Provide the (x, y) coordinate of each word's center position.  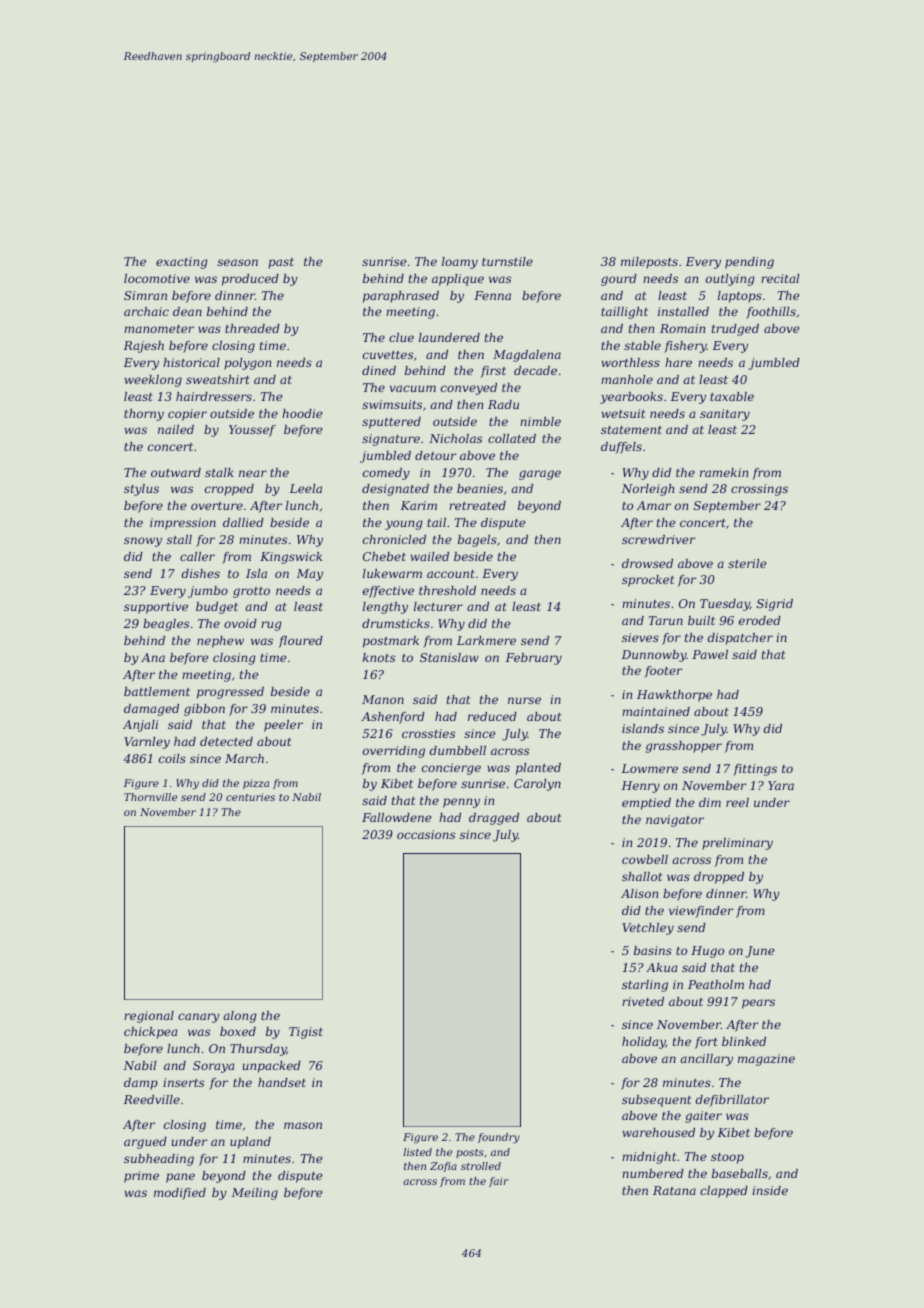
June (760, 952)
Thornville (150, 797)
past (281, 263)
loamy (460, 263)
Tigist (306, 1033)
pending (749, 263)
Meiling (255, 1194)
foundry (499, 1138)
